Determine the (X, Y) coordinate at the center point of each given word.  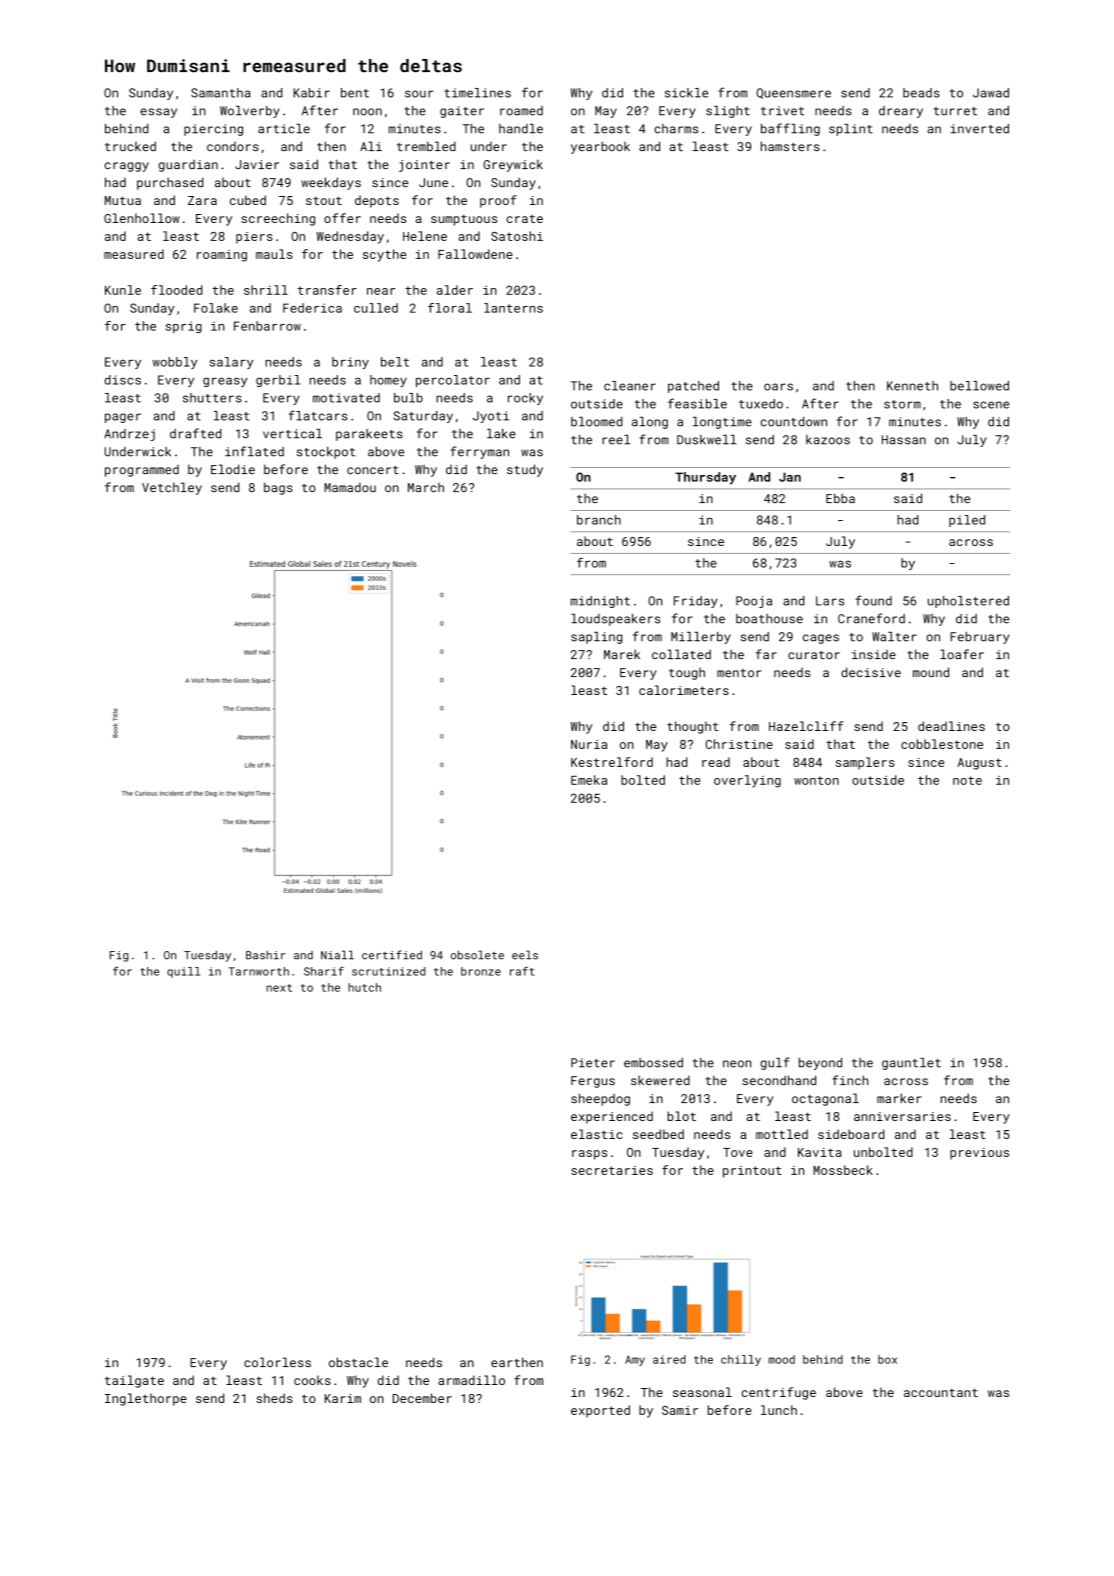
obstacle (358, 1362)
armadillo (471, 1380)
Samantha (220, 93)
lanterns (513, 308)
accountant (941, 1392)
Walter (894, 637)
